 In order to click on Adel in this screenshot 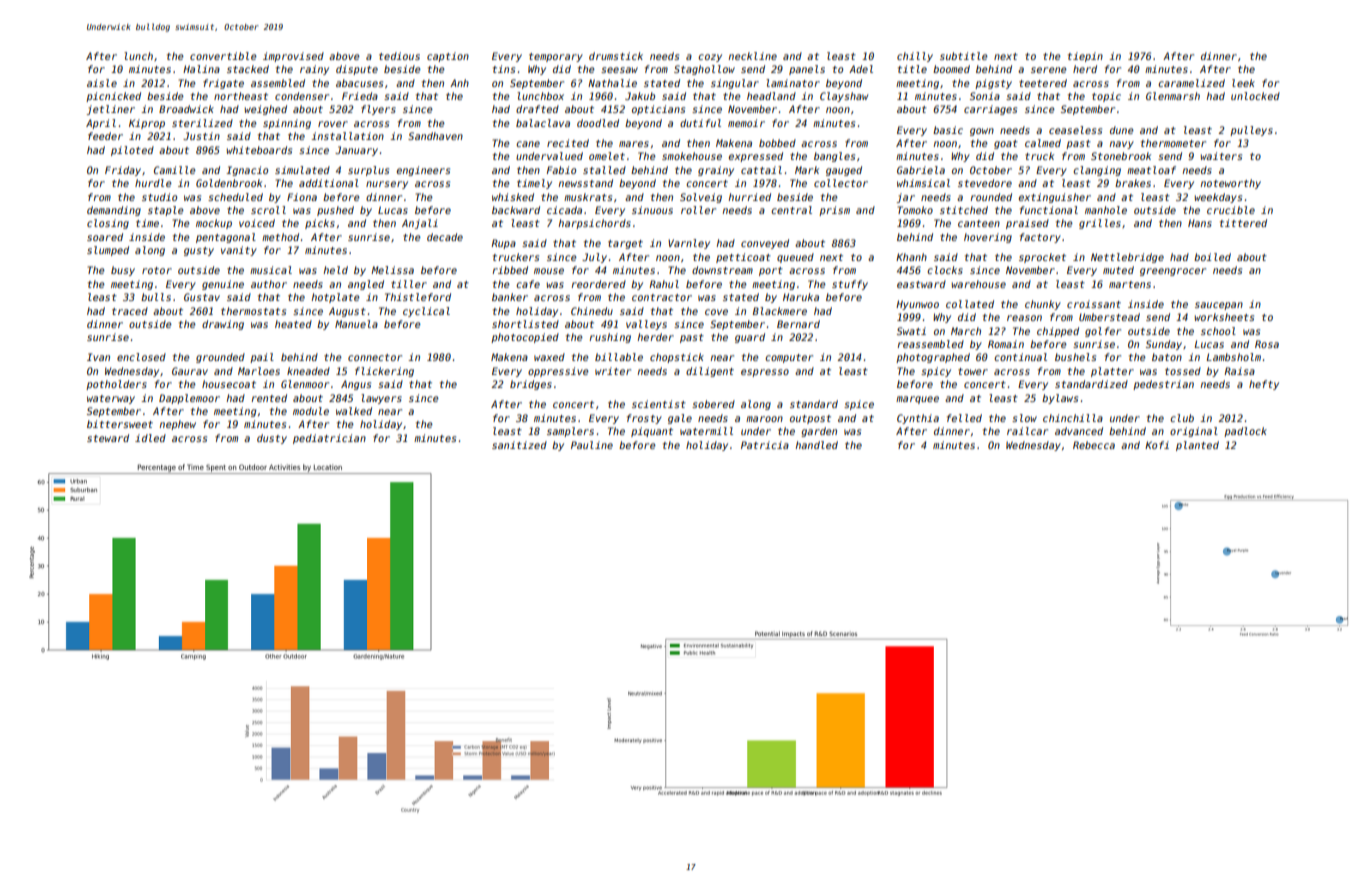, I will do `click(861, 69)`.
